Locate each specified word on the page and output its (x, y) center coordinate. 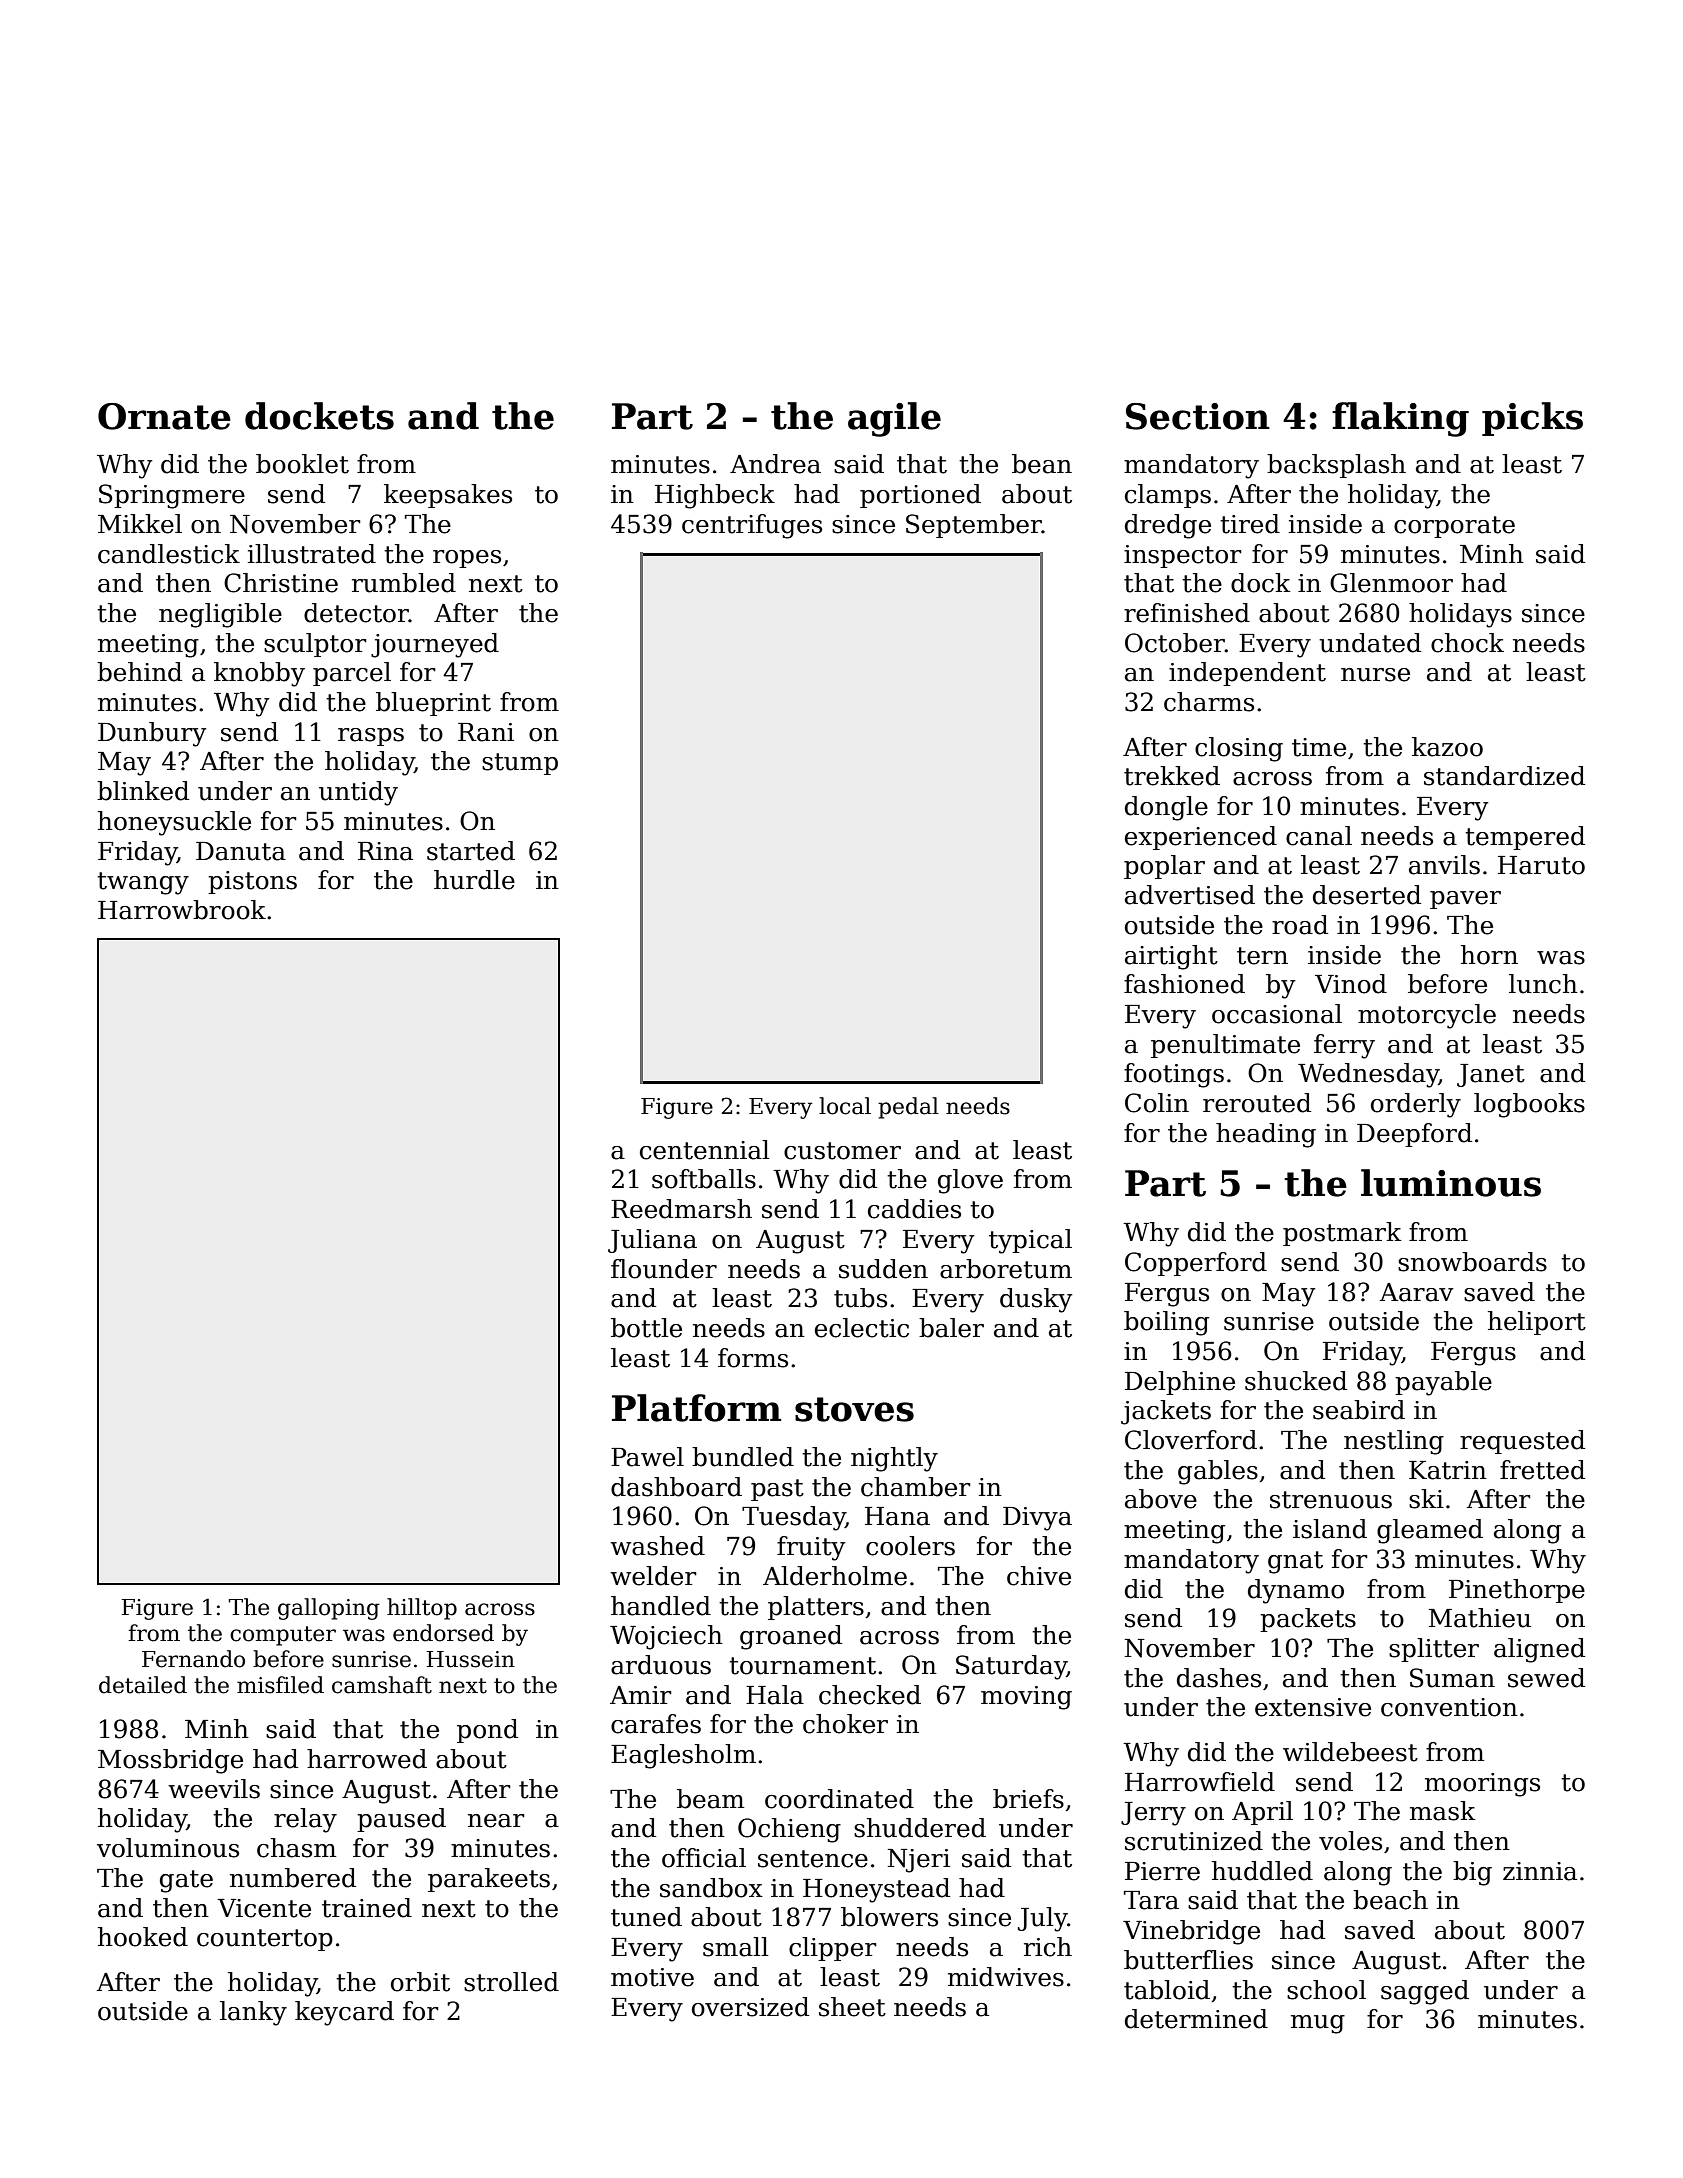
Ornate (164, 416)
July (1042, 1919)
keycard (344, 2013)
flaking (1400, 419)
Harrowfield (1200, 1782)
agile (894, 419)
